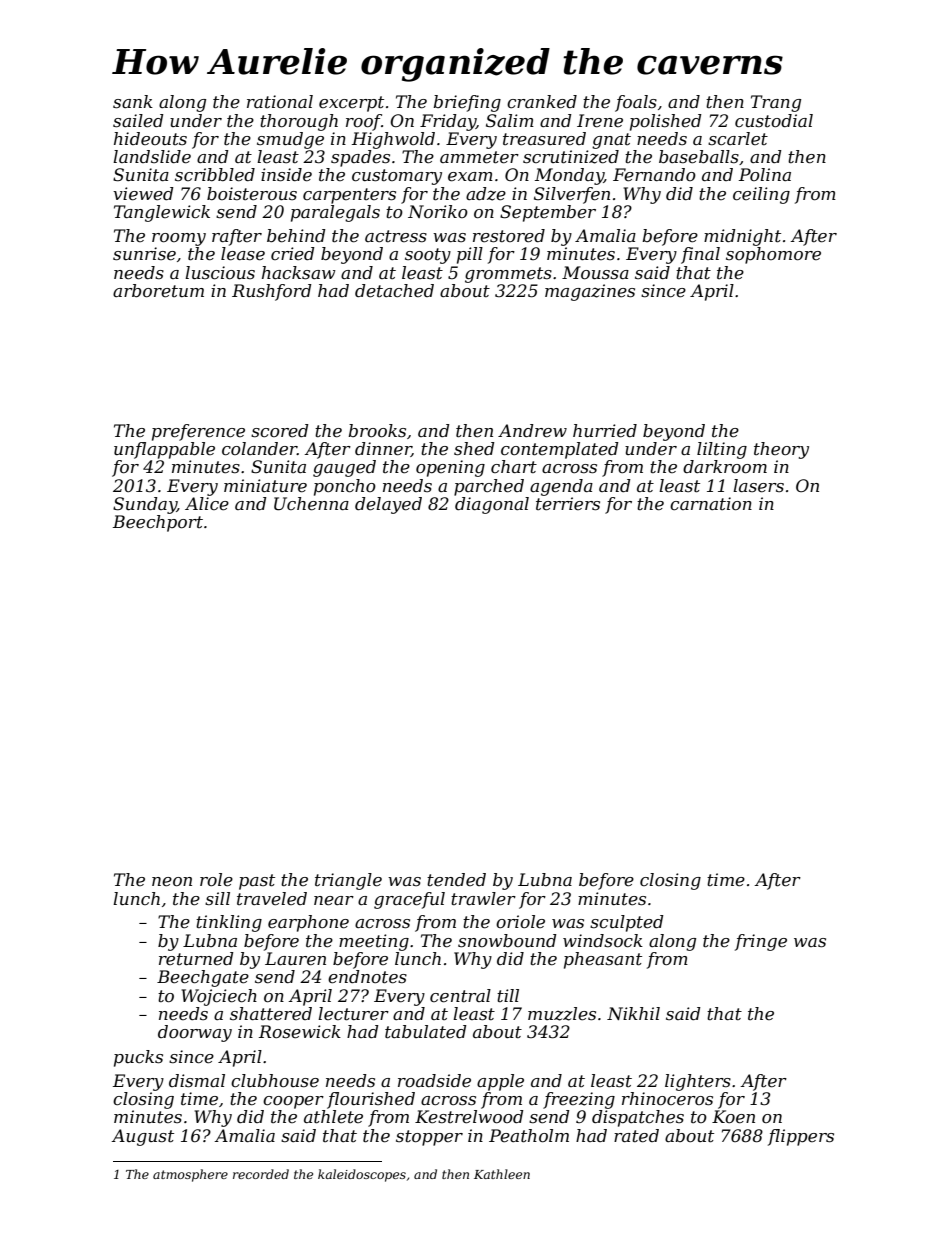  I want to click on fringe, so click(761, 942).
